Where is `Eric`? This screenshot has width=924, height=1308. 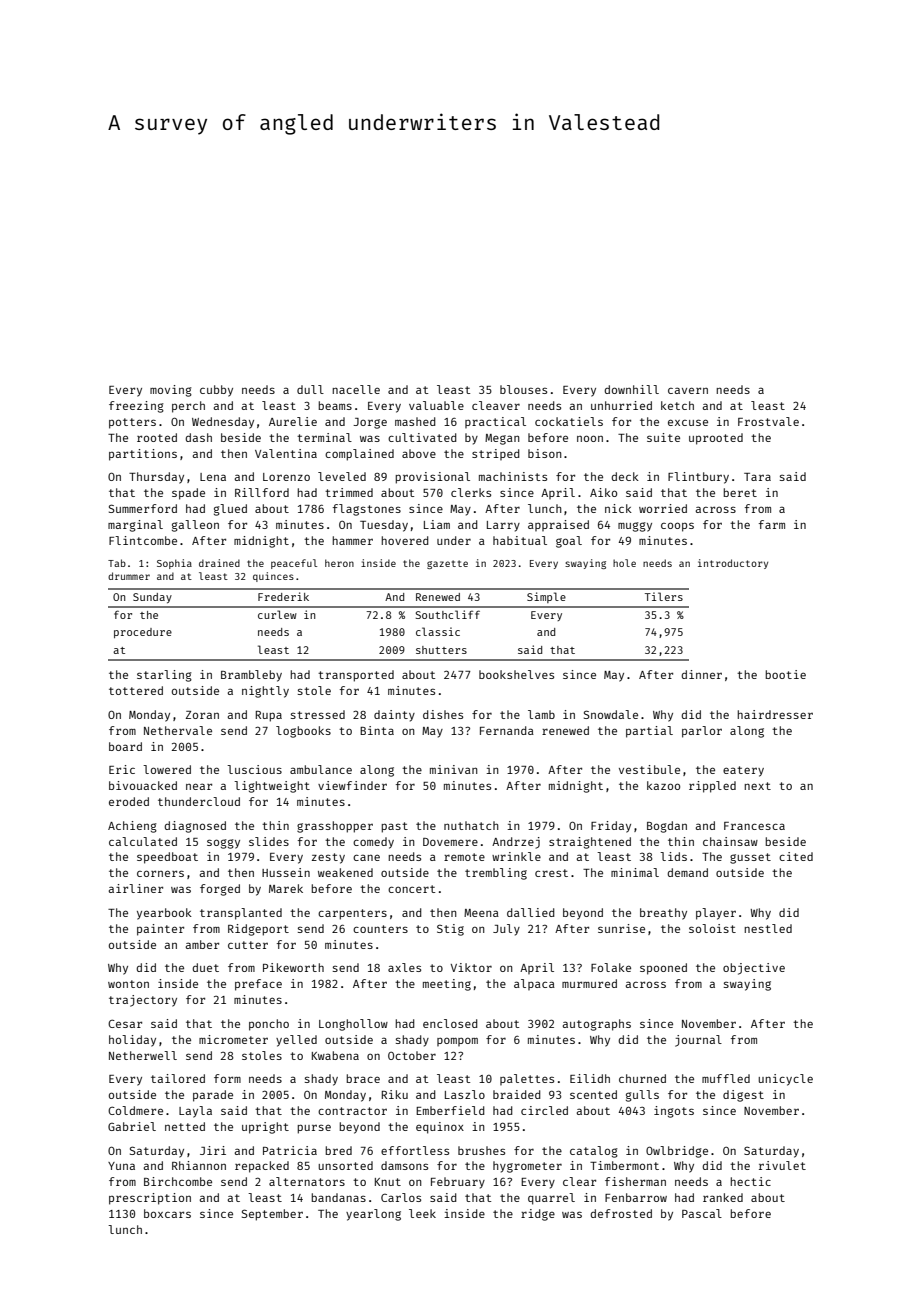 Eric is located at coordinates (122, 769).
